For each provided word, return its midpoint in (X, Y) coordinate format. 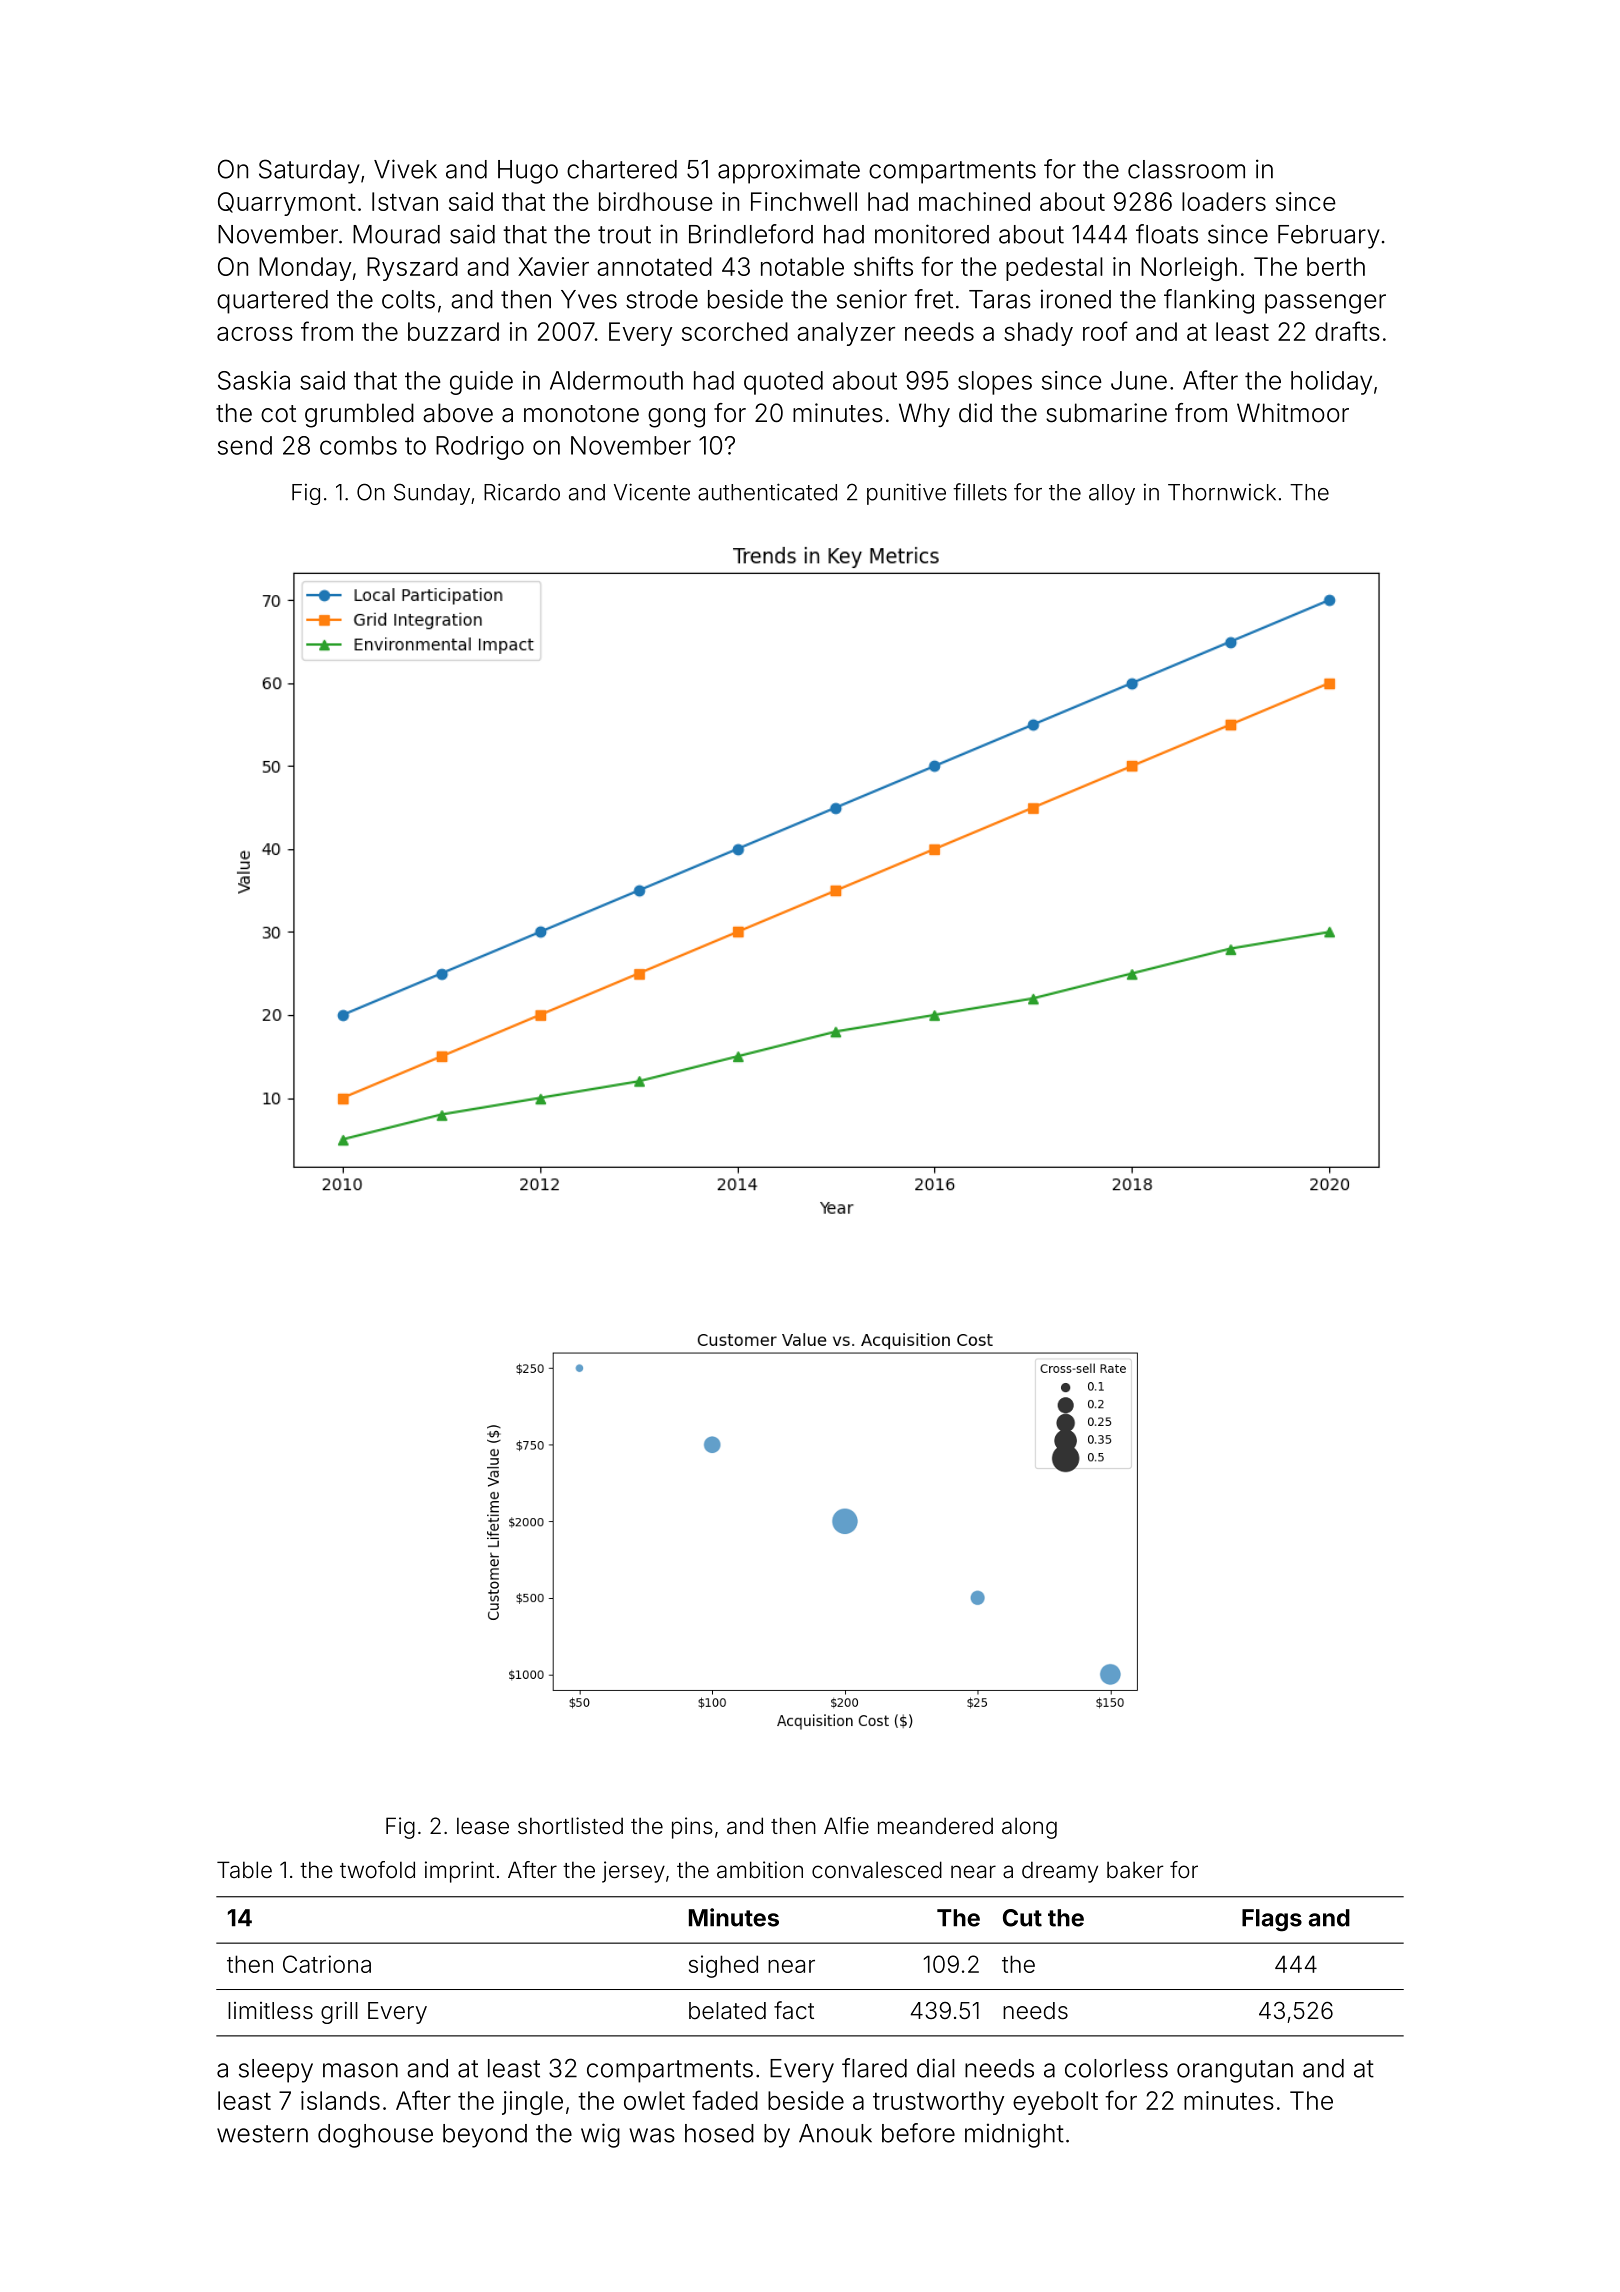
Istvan (405, 201)
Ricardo (522, 492)
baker (1135, 1870)
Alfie (846, 1826)
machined (974, 201)
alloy (1112, 494)
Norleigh (1189, 269)
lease (483, 1826)
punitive (906, 494)
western (262, 2134)
